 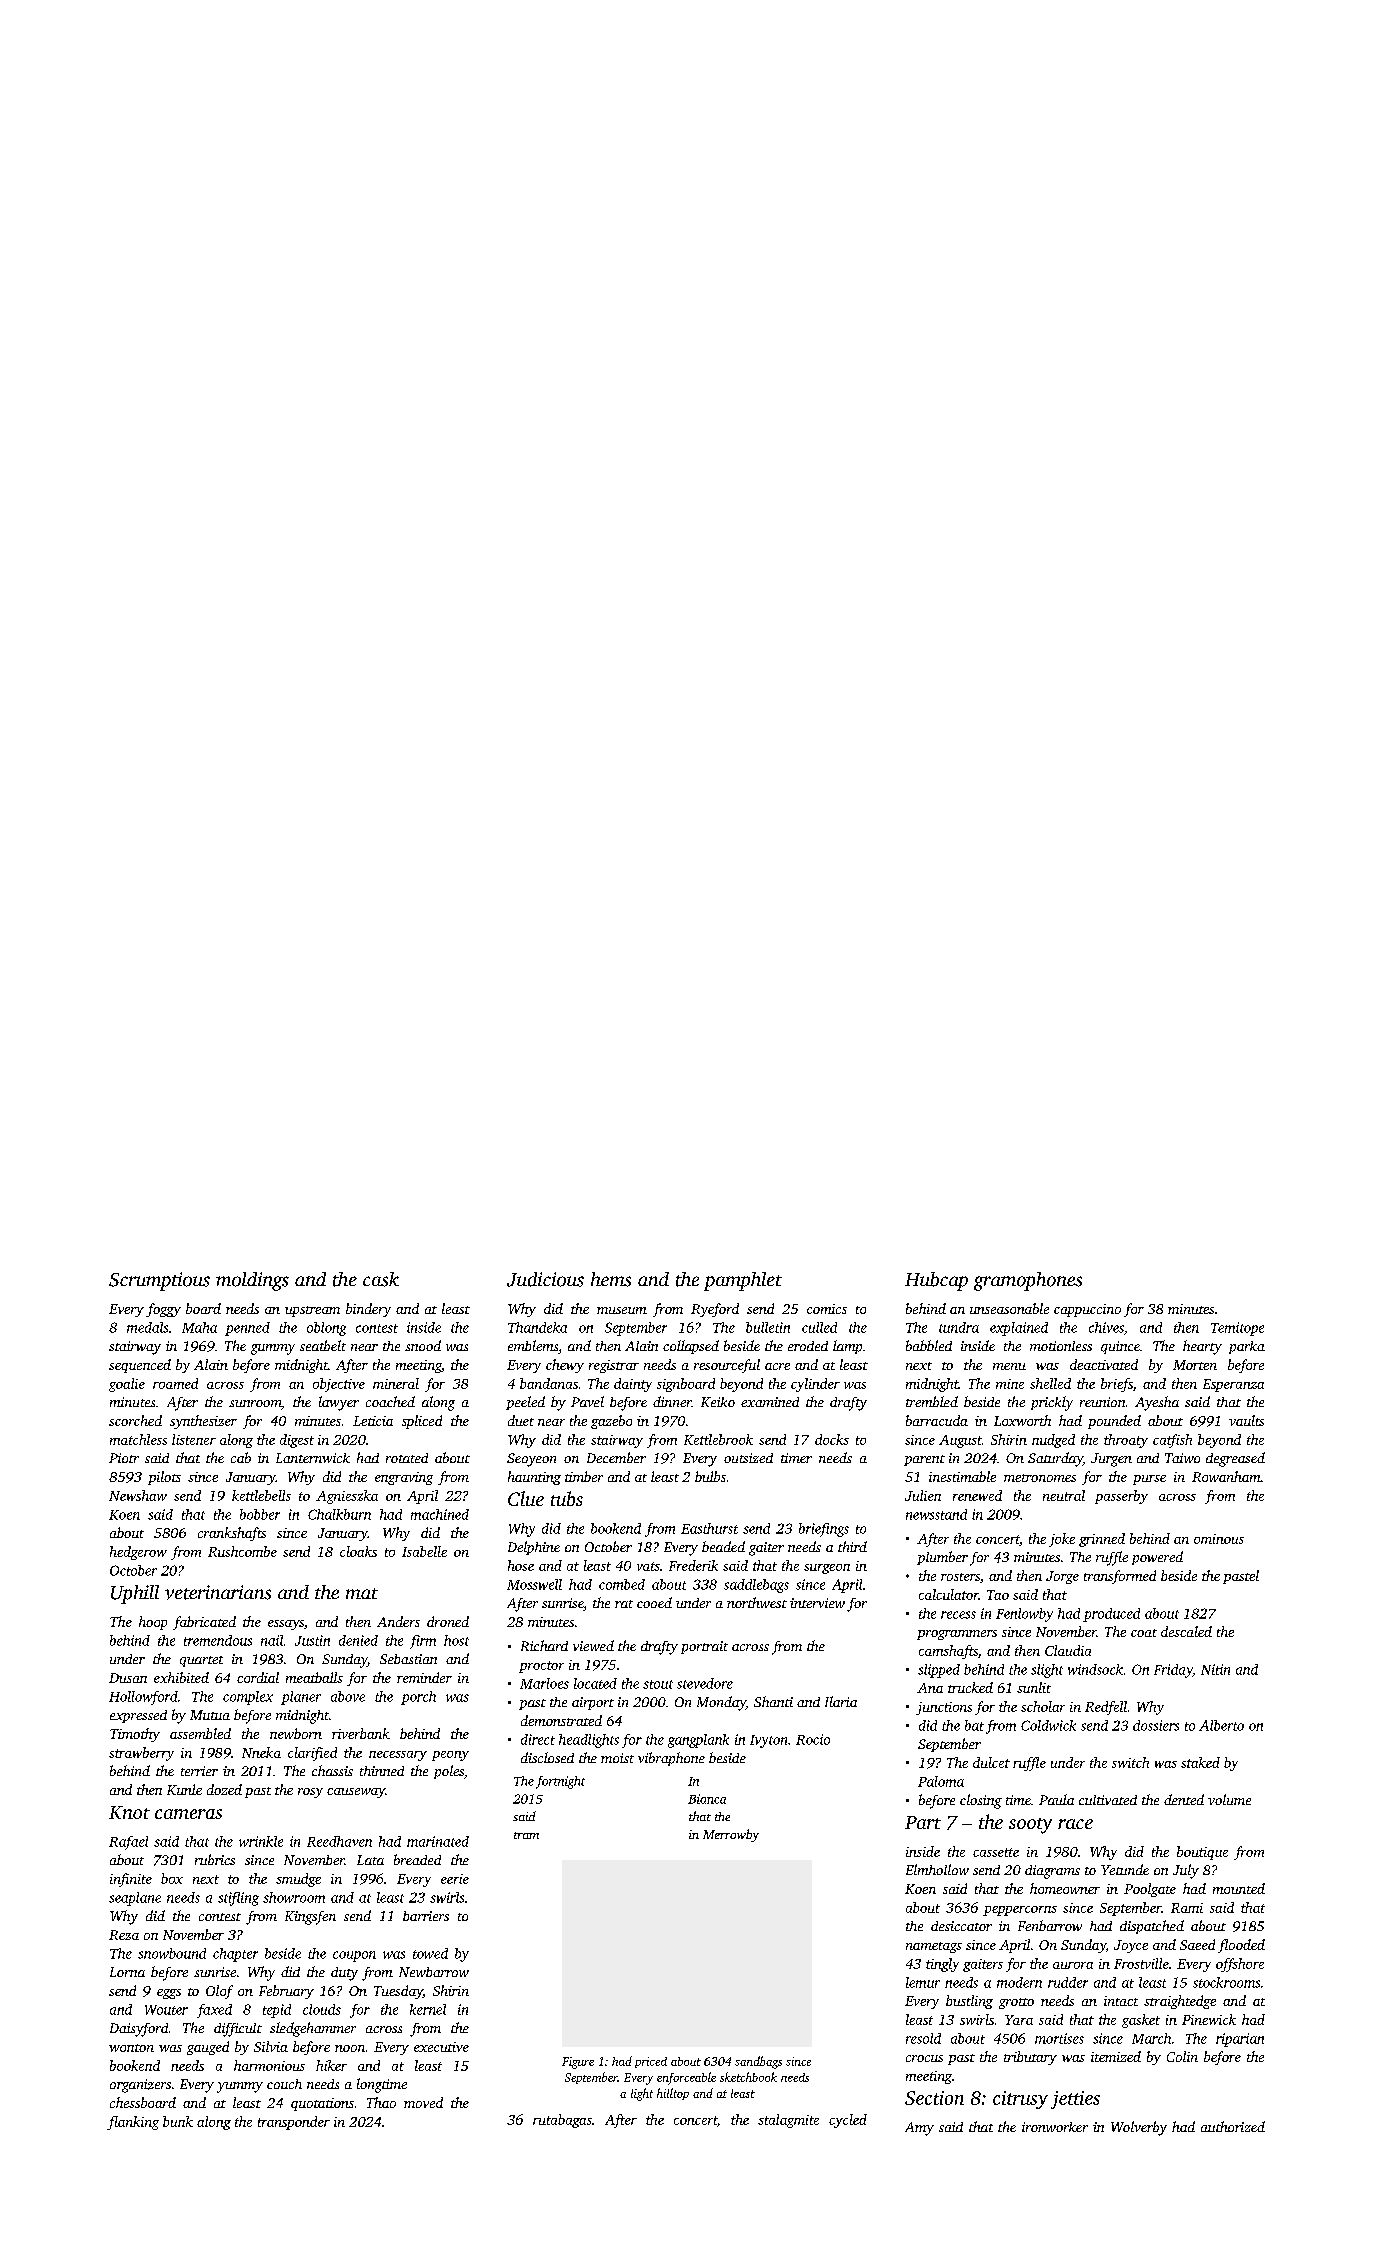 What do you see at coordinates (381, 1279) in the page?
I see `cask` at bounding box center [381, 1279].
